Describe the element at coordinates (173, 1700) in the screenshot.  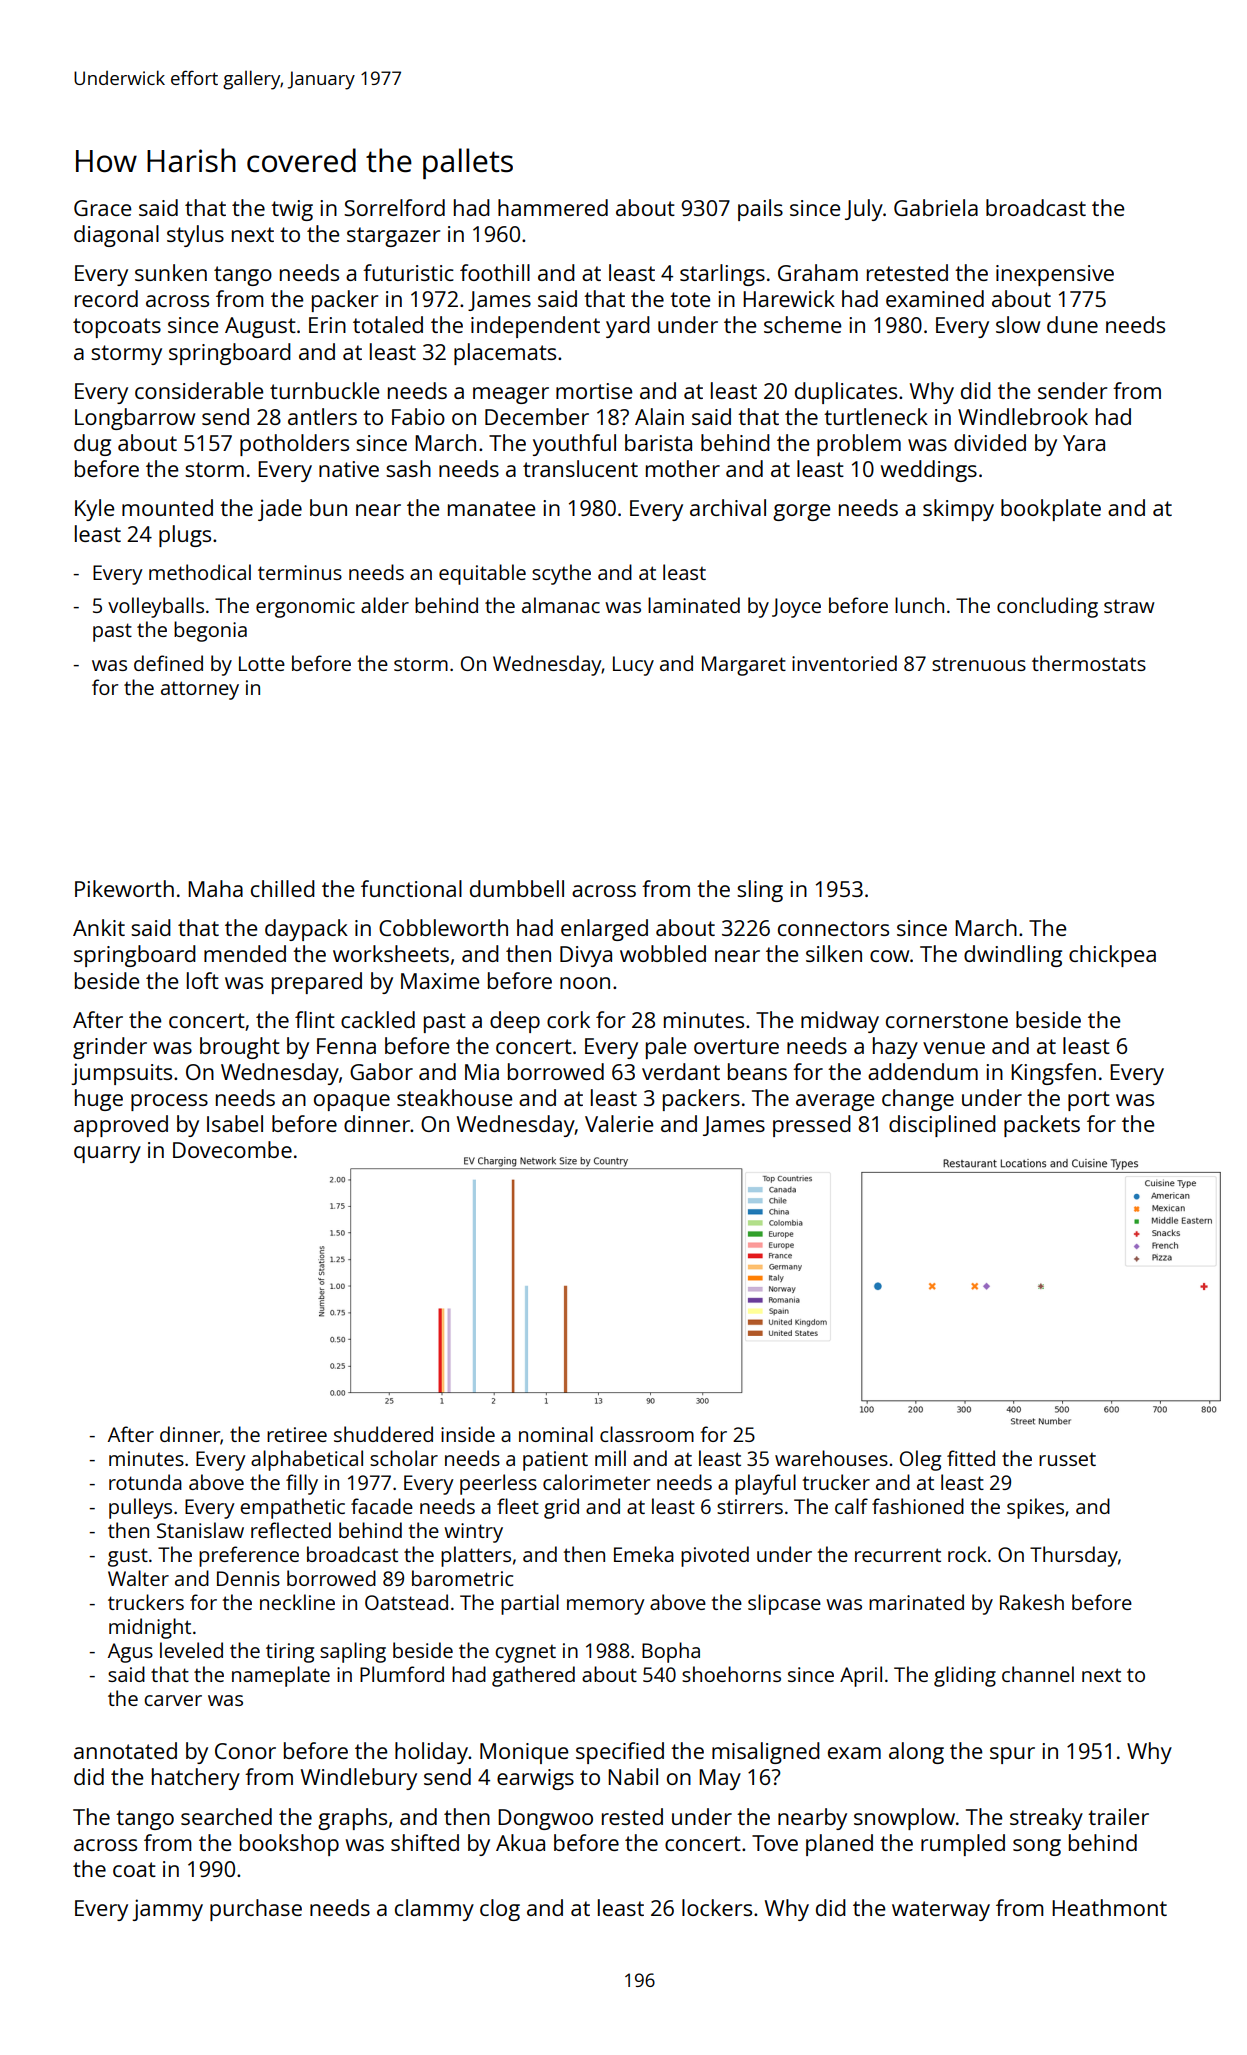
I see `carver` at that location.
